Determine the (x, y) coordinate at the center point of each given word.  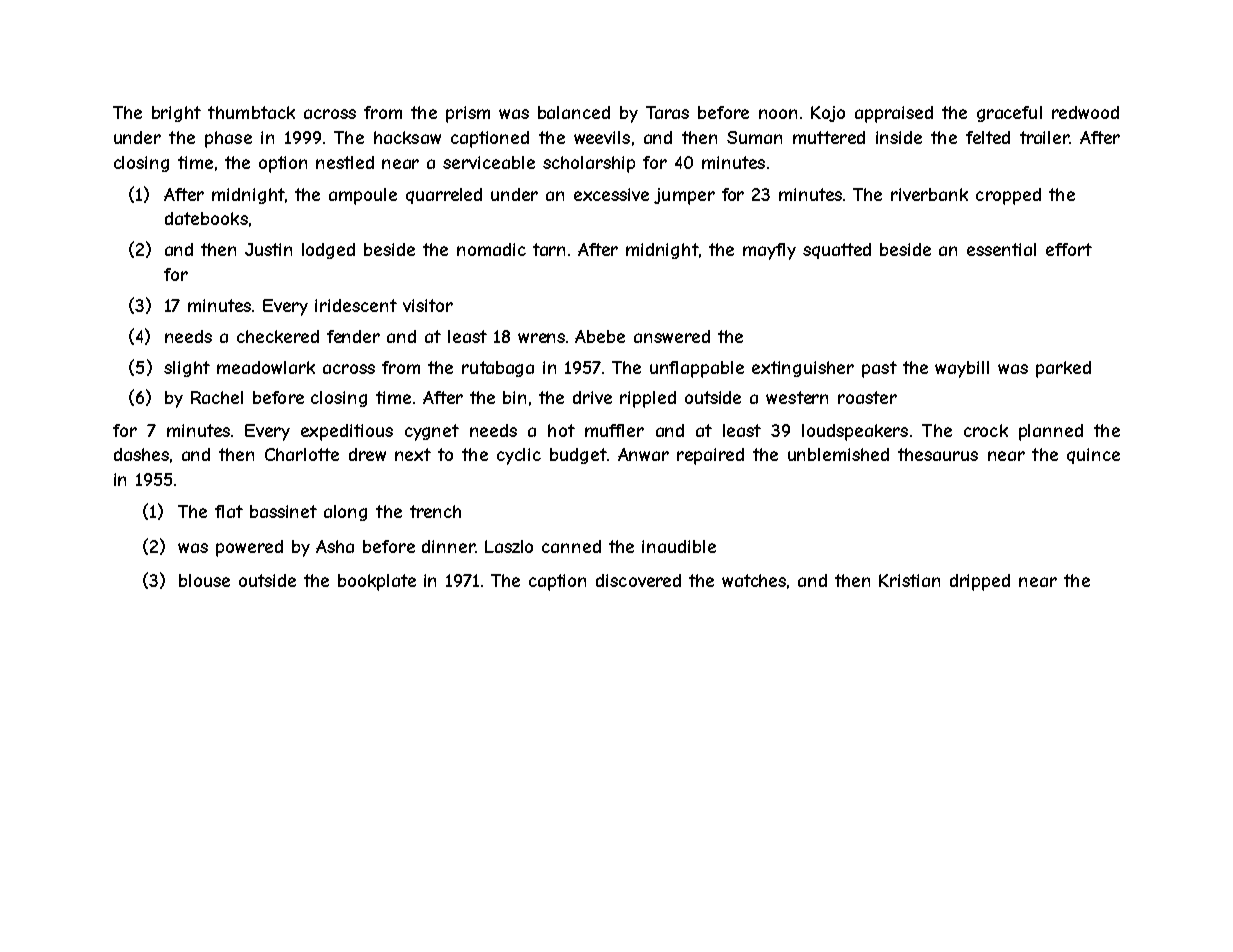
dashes (141, 454)
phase (228, 139)
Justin (268, 249)
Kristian (909, 580)
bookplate (377, 582)
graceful (1009, 114)
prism (468, 114)
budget (578, 456)
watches (754, 580)
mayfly (769, 251)
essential (1001, 249)
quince (1093, 456)
